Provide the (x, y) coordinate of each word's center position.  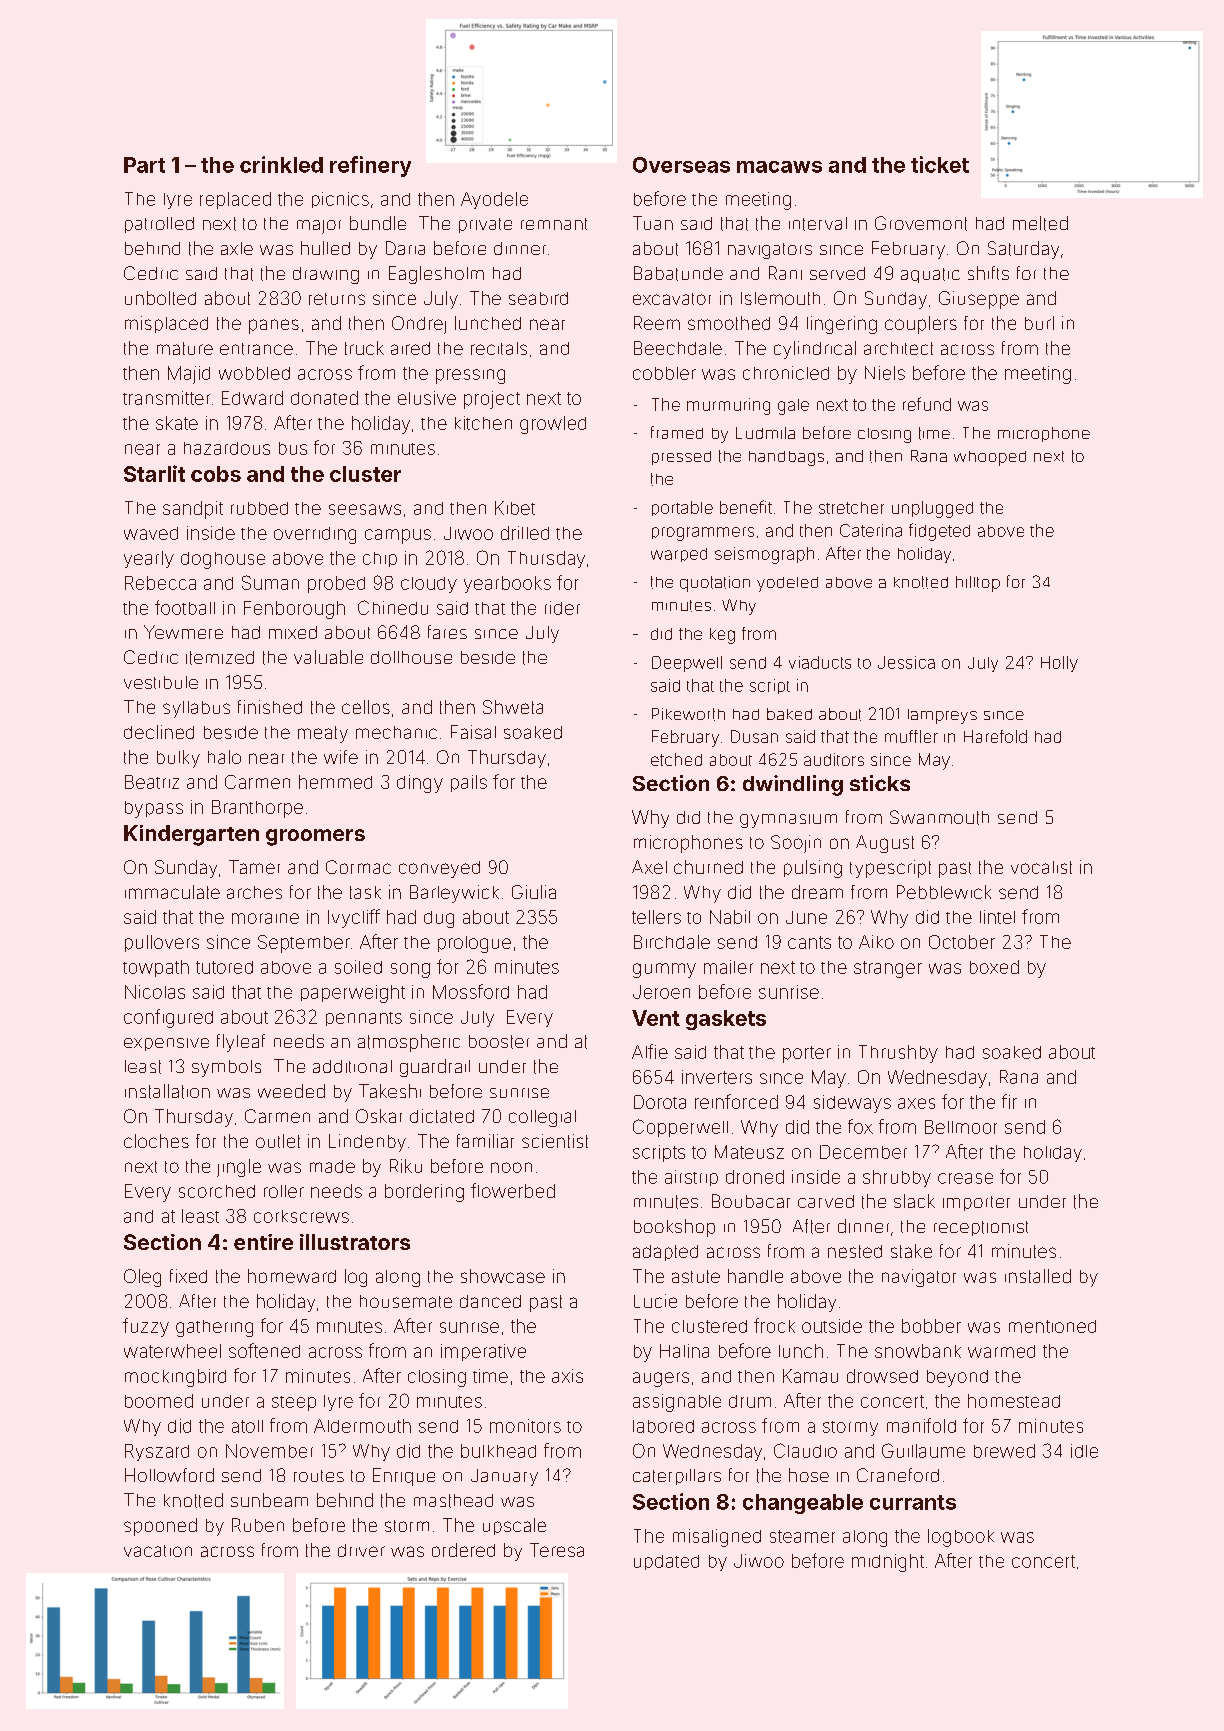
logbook (961, 1538)
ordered (463, 1550)
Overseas (681, 165)
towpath (156, 968)
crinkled (281, 164)
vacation (158, 1551)
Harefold (995, 736)
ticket (940, 164)
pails (469, 783)
